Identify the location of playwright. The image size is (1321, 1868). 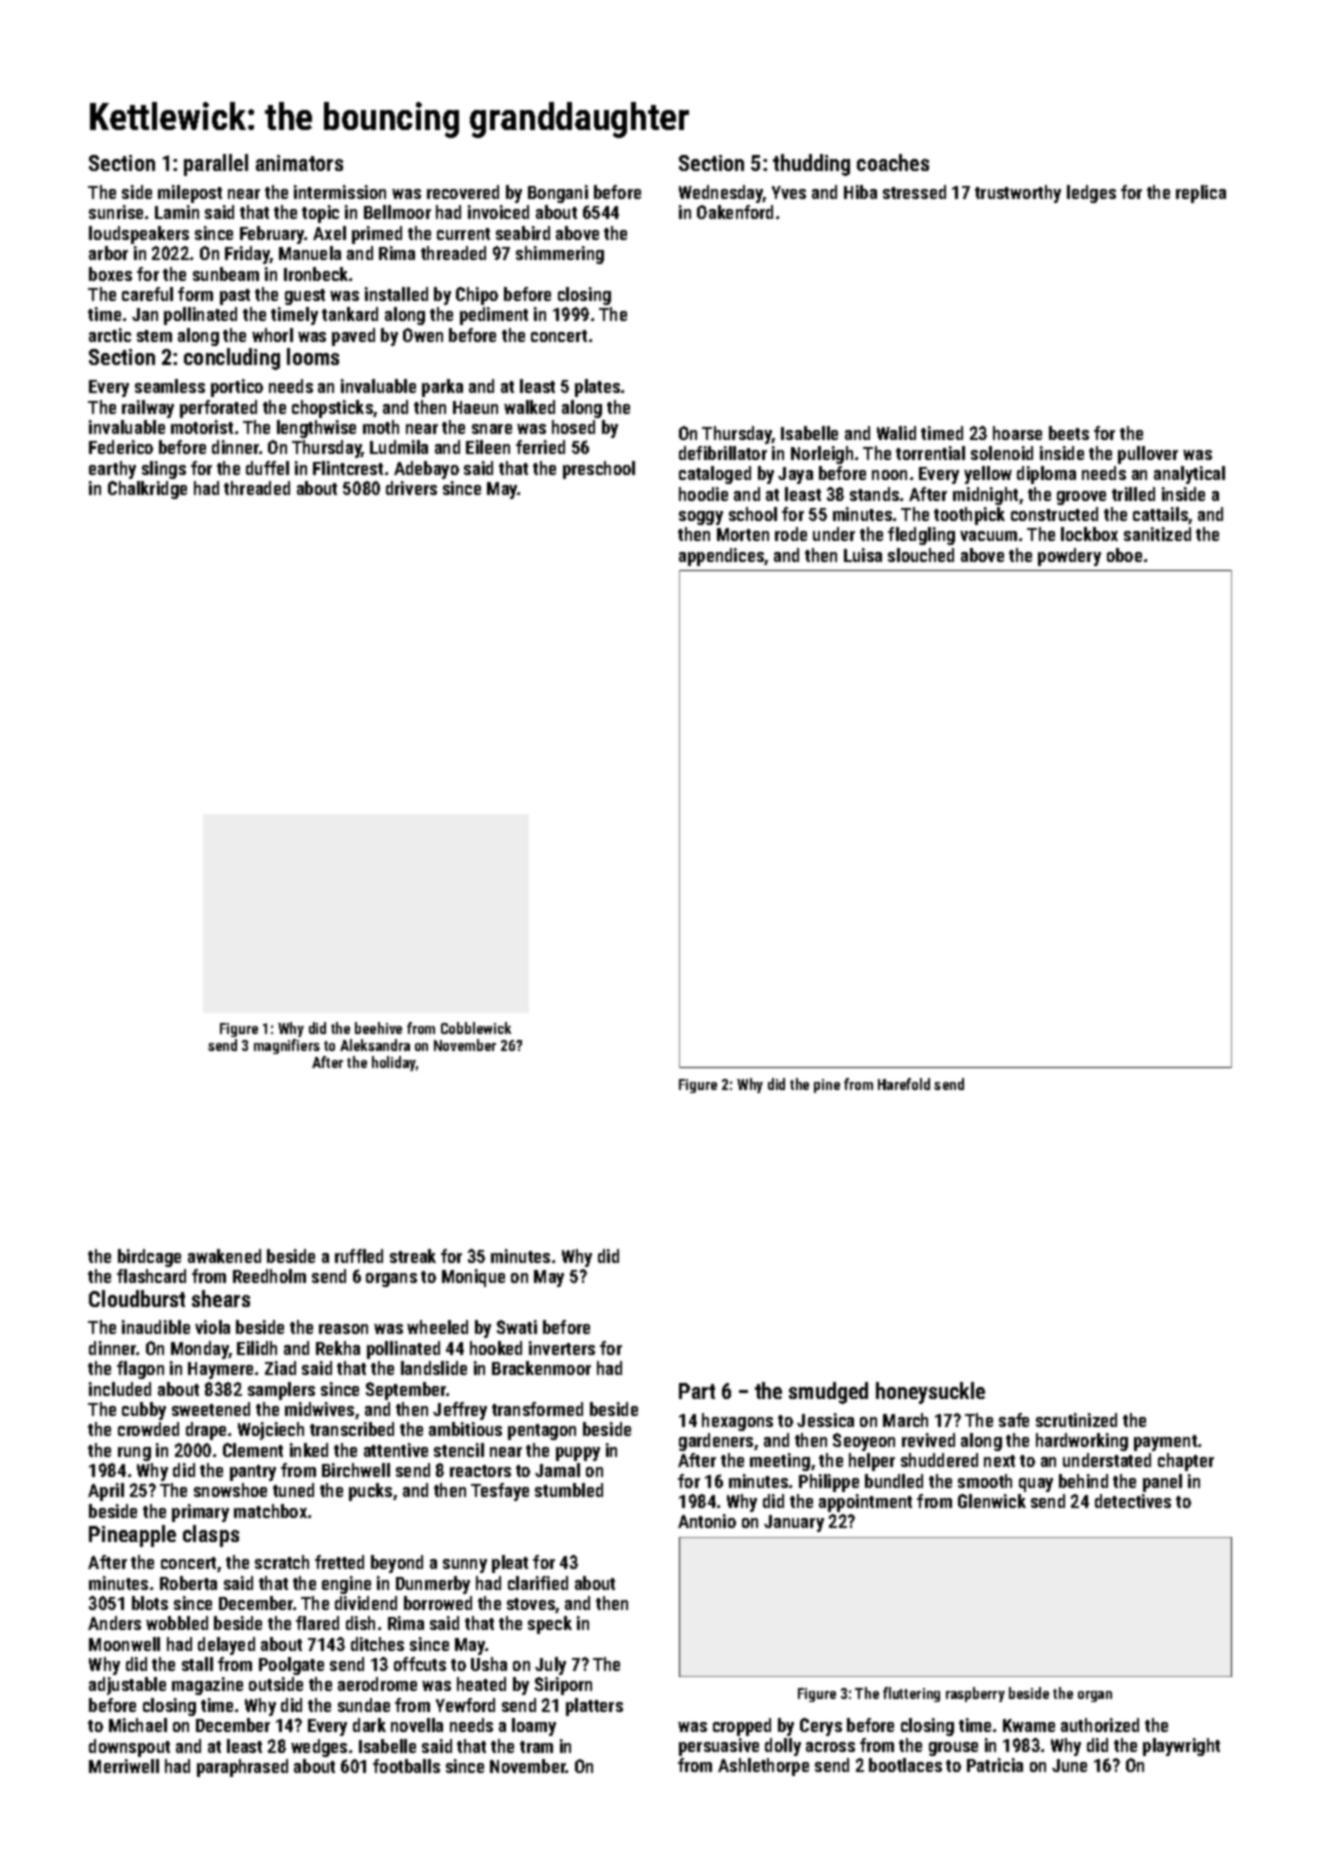
(1181, 1747).
